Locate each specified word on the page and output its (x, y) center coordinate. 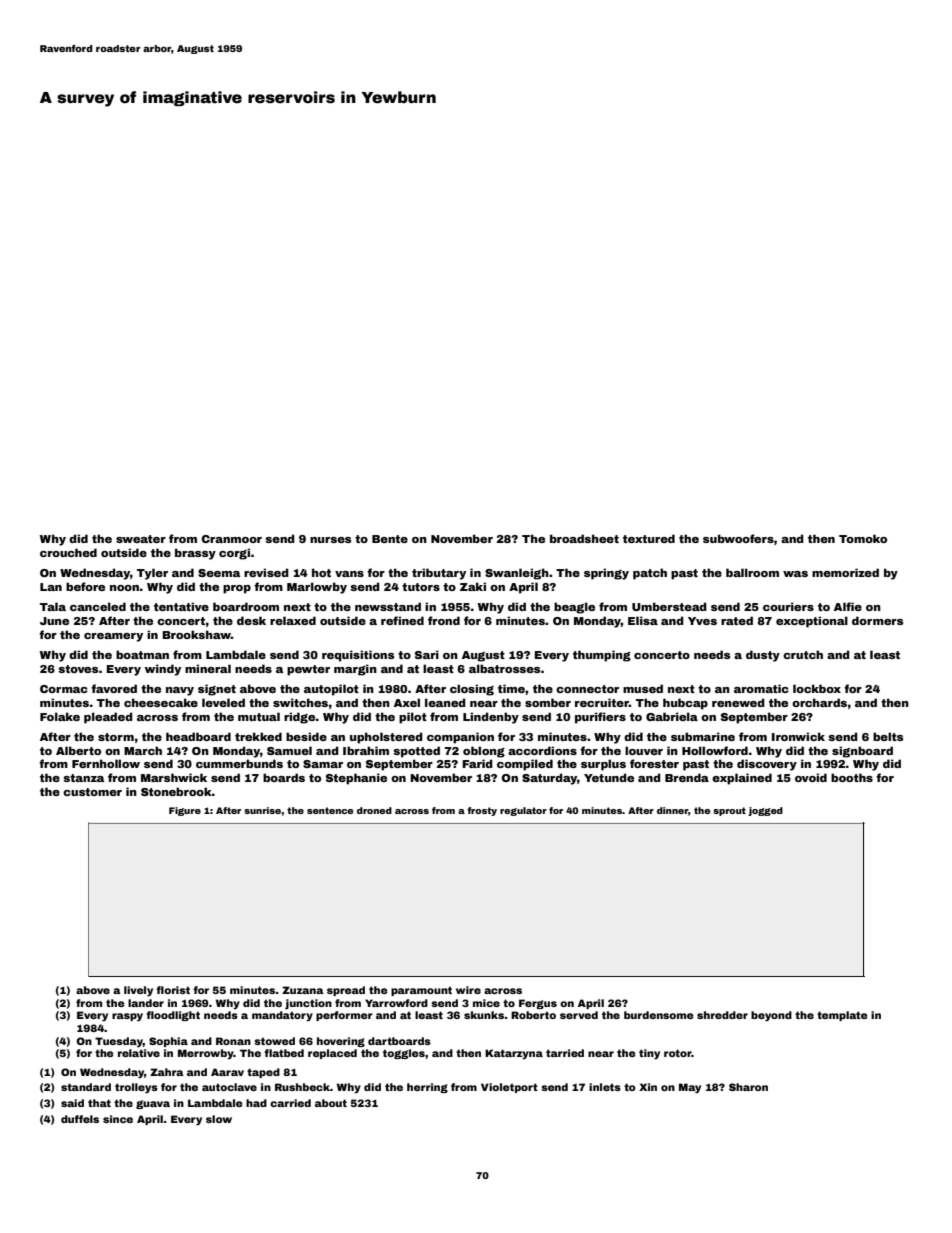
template (842, 1016)
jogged (765, 811)
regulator (523, 811)
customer (92, 792)
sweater (141, 539)
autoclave (229, 1087)
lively (138, 991)
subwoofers (738, 538)
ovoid (811, 777)
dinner (672, 810)
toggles (404, 1054)
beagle (574, 608)
